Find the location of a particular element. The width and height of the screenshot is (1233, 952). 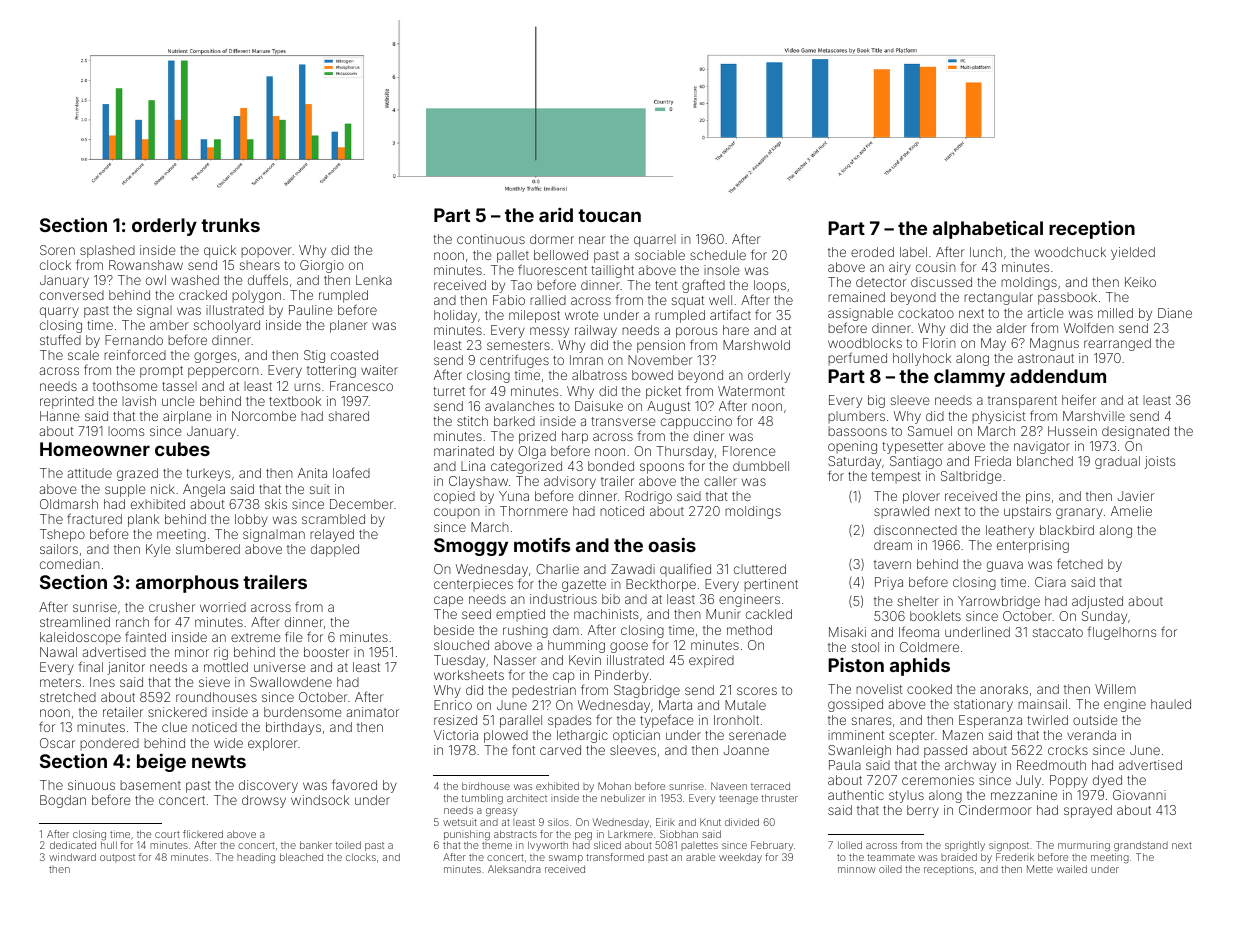

Lenka is located at coordinates (374, 280).
